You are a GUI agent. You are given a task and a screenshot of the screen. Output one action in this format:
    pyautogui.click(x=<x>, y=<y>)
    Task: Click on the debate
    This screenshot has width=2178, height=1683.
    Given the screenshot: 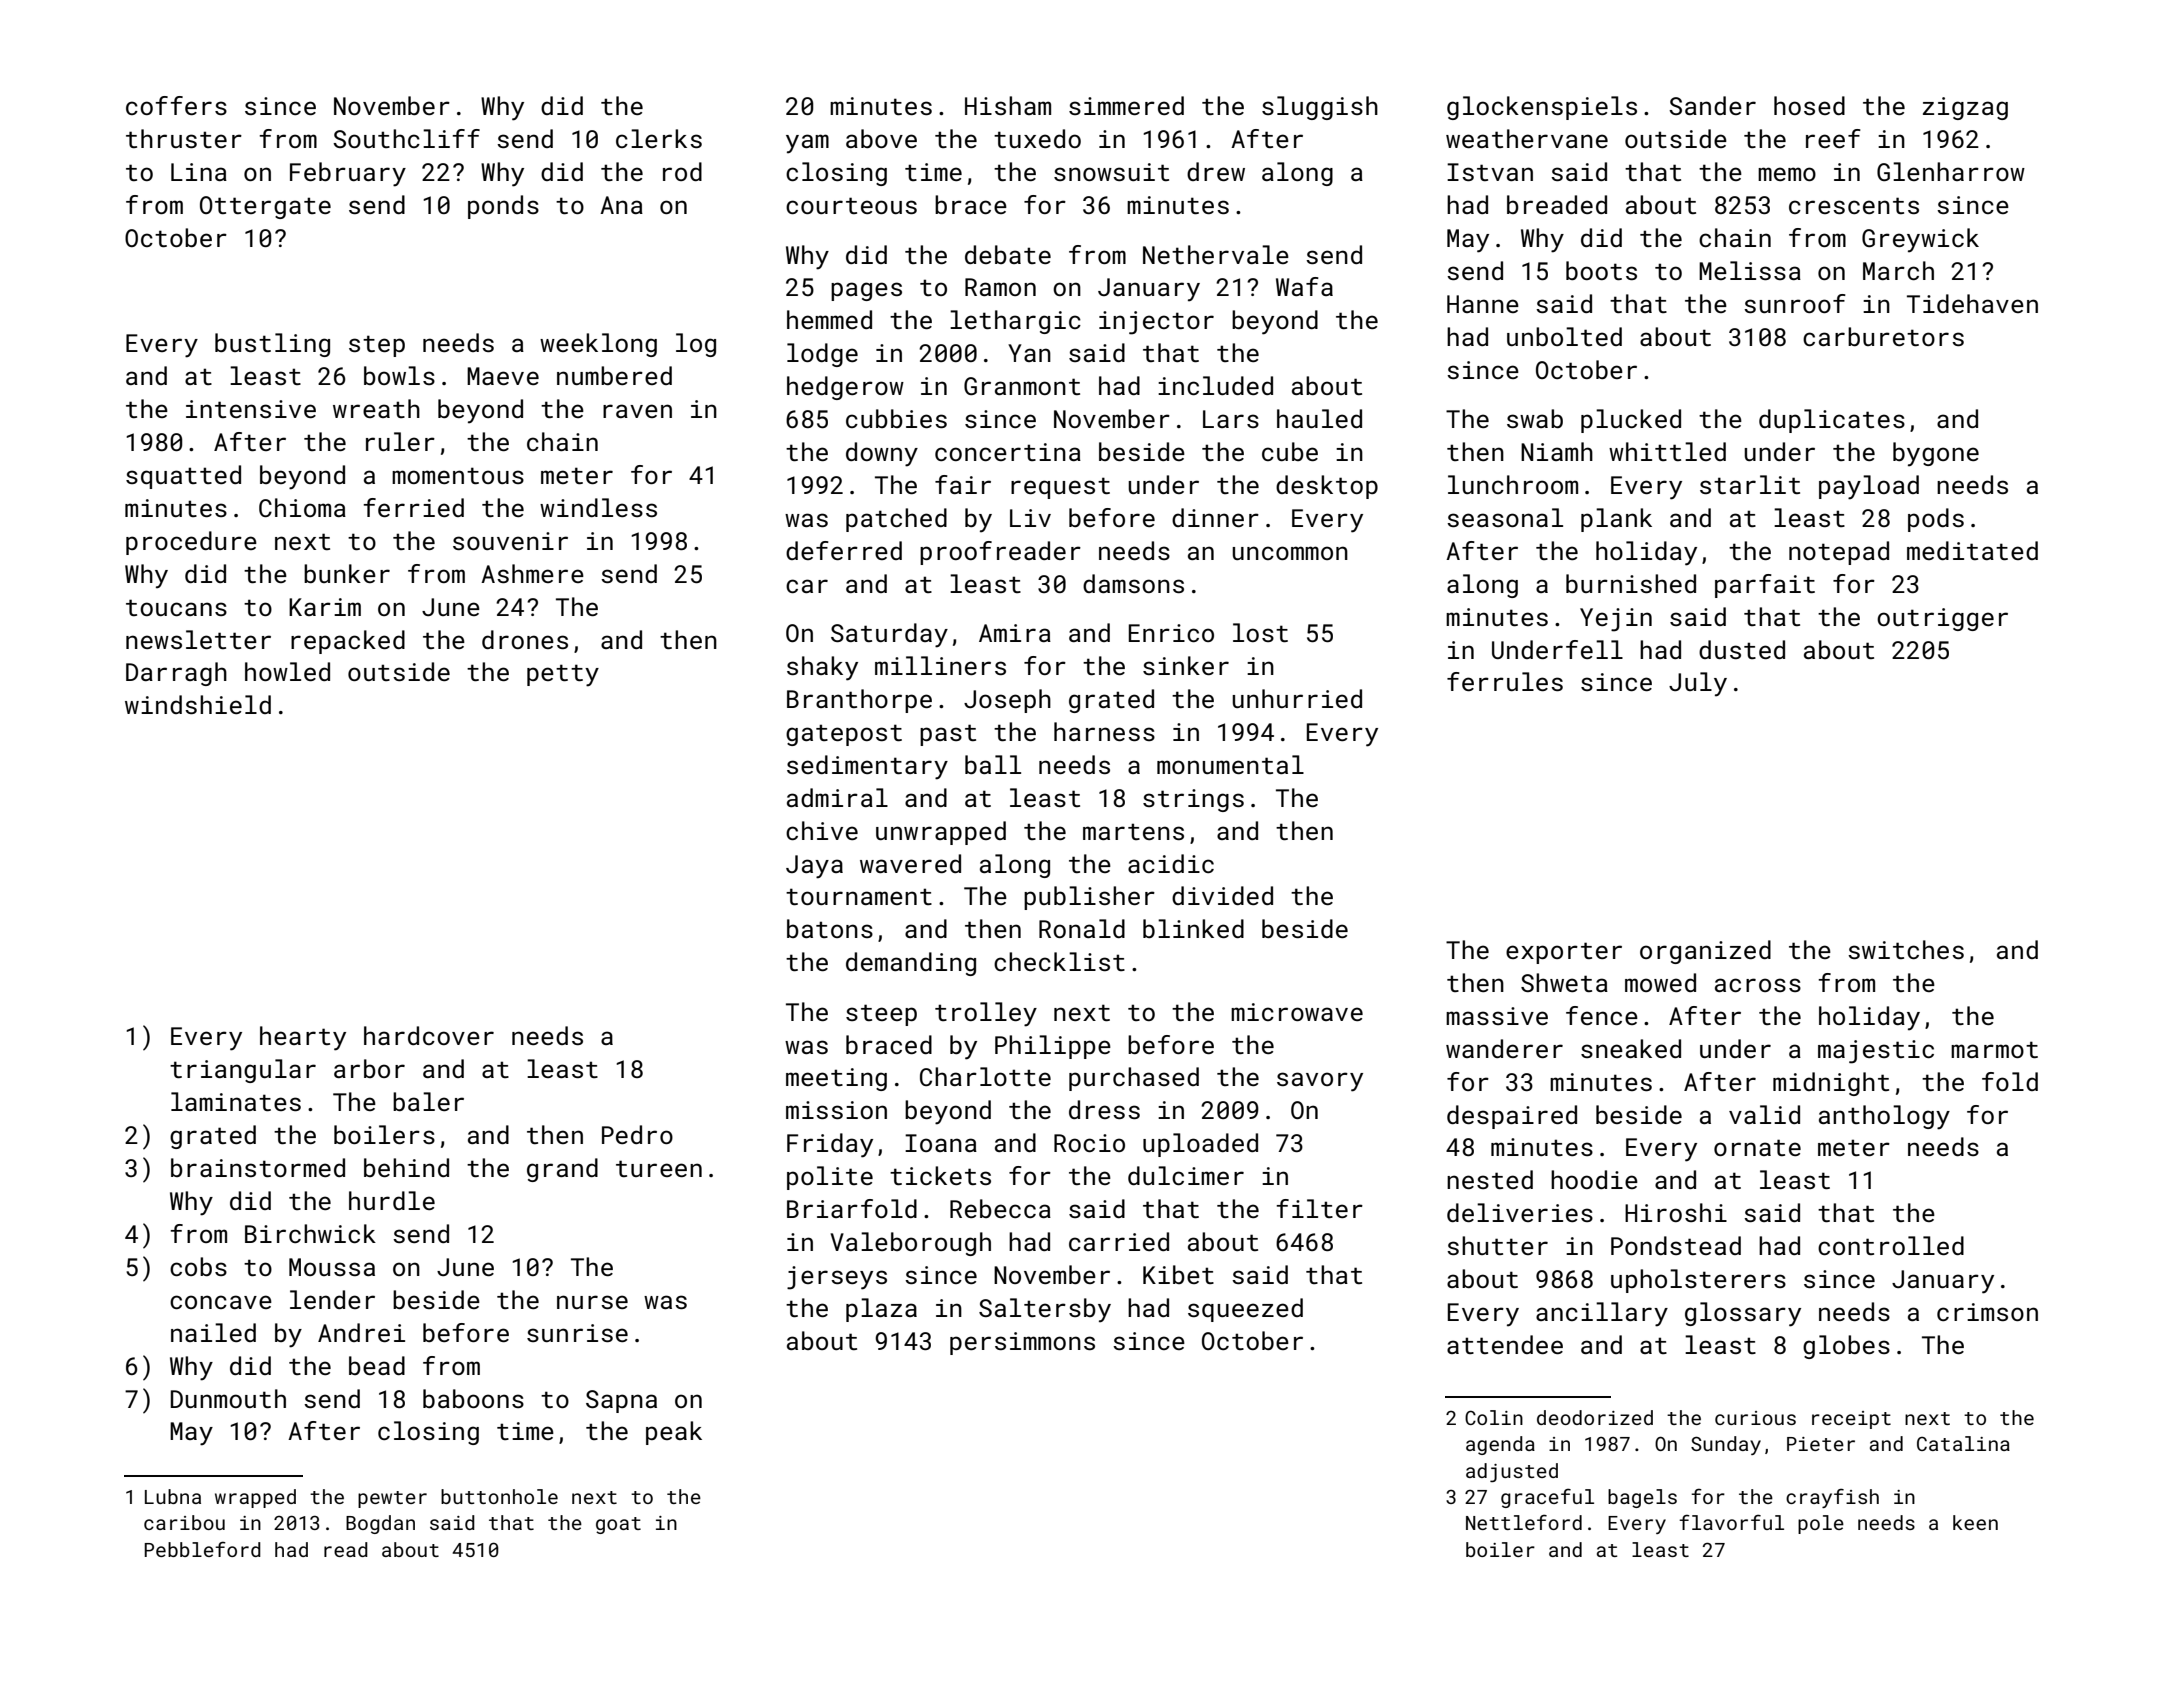 What is the action you would take?
    pyautogui.click(x=1008, y=254)
